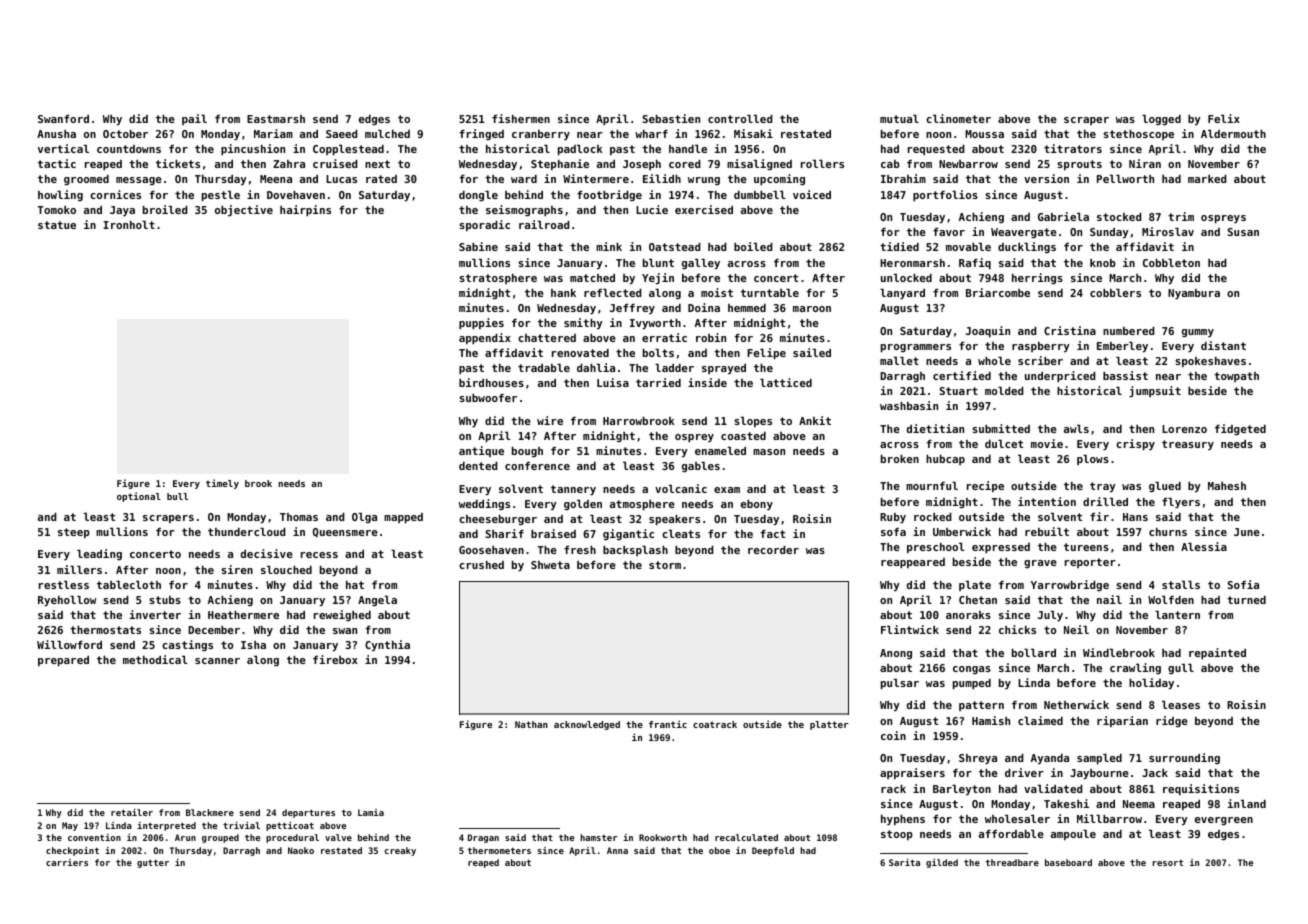  I want to click on Stuart, so click(958, 391).
